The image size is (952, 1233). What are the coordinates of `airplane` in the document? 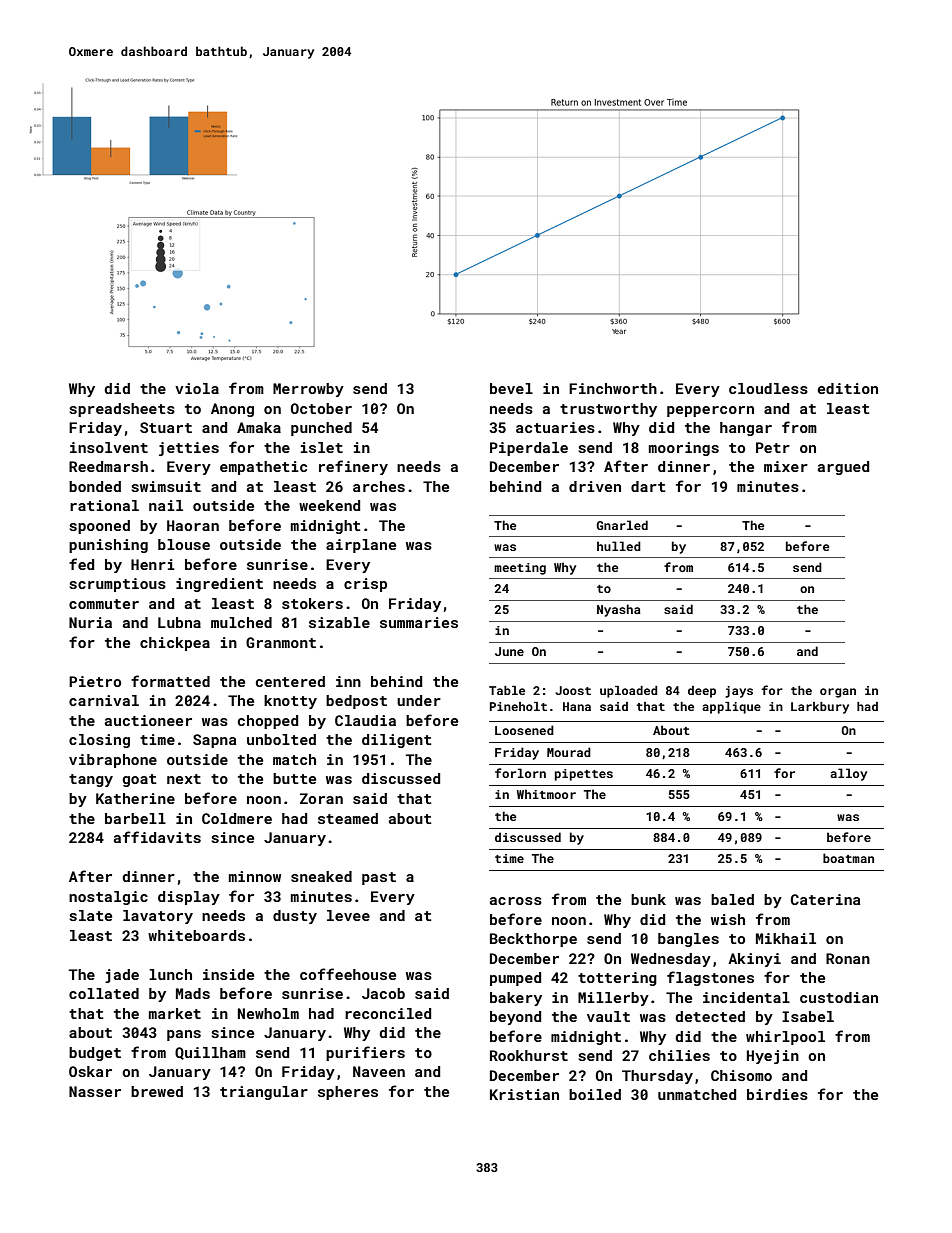 It's located at (361, 546).
